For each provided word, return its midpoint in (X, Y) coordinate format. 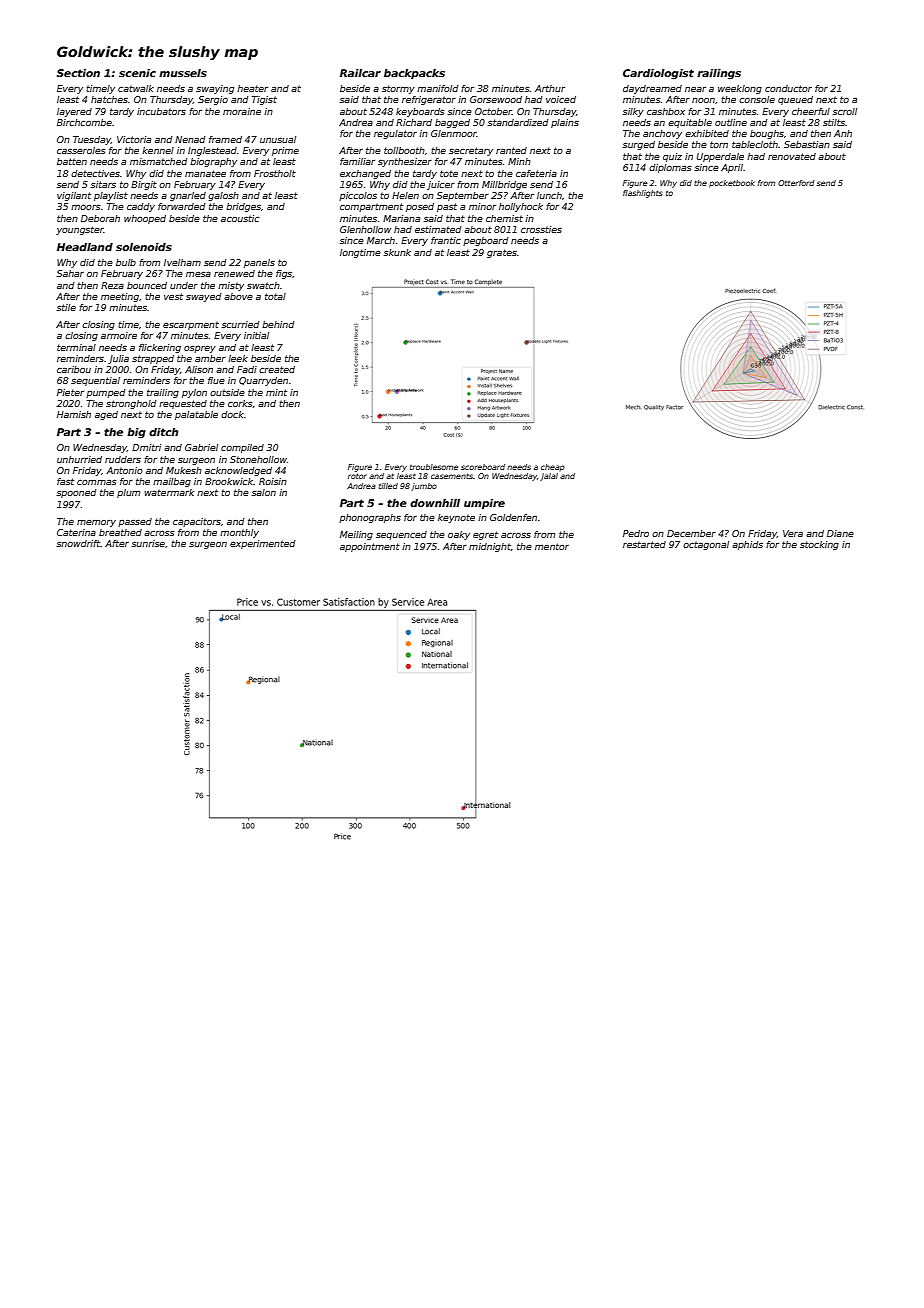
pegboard (486, 241)
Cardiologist (658, 74)
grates (502, 253)
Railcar (360, 73)
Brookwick (229, 481)
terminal (76, 347)
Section (78, 73)
